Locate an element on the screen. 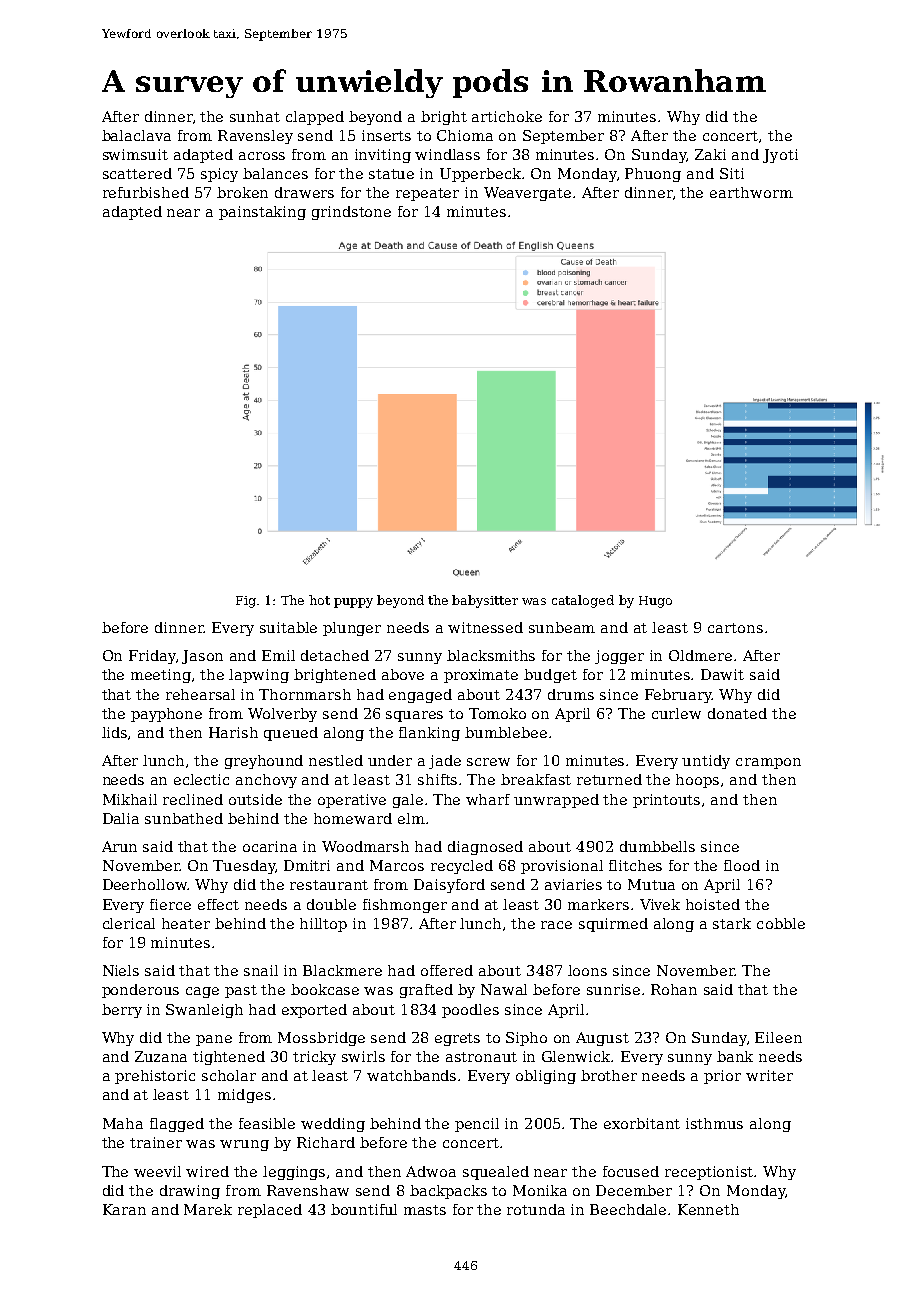  Deerhollow is located at coordinates (145, 884).
